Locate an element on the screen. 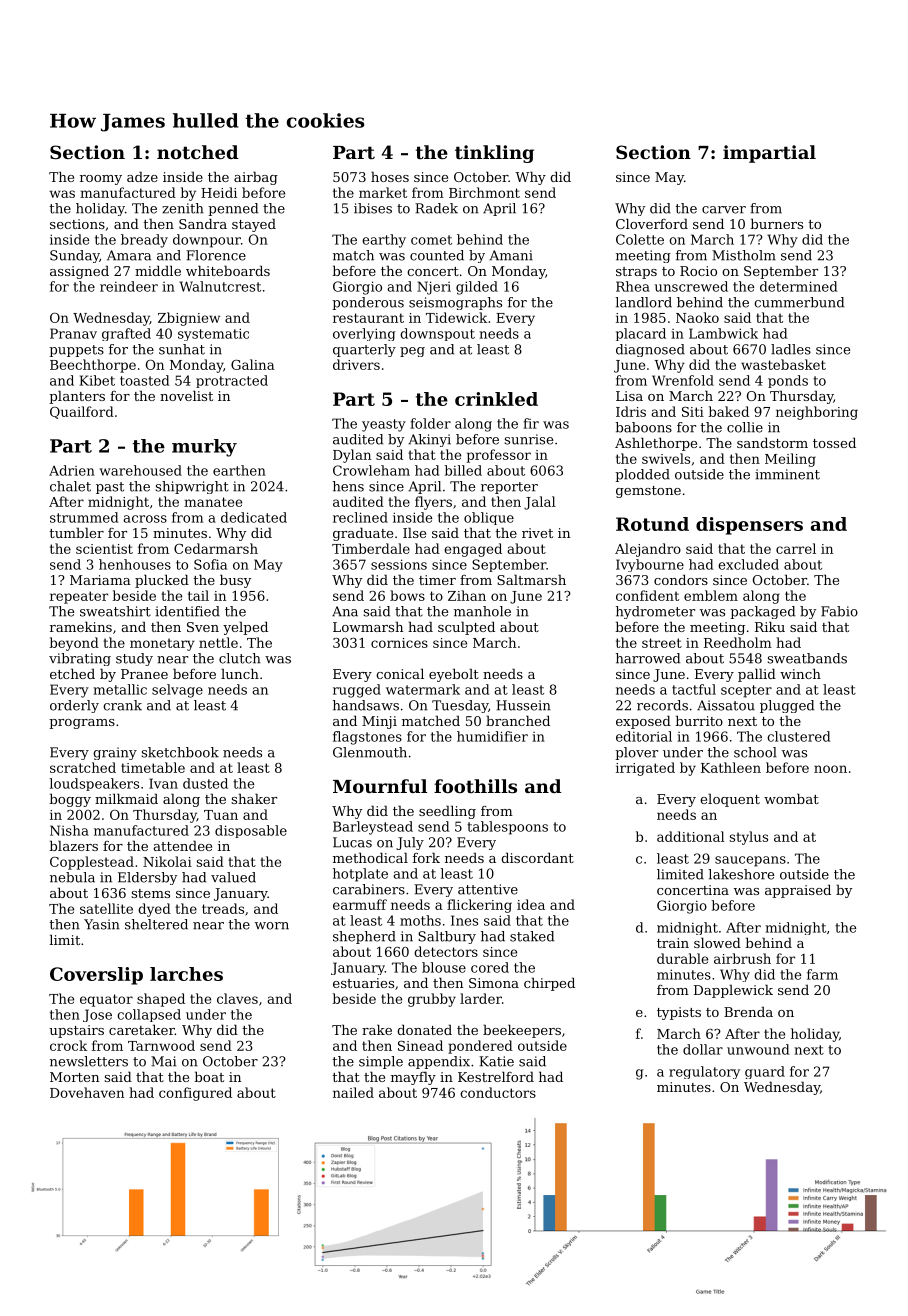 Image resolution: width=908 pixels, height=1316 pixels. tinkling is located at coordinates (494, 154).
